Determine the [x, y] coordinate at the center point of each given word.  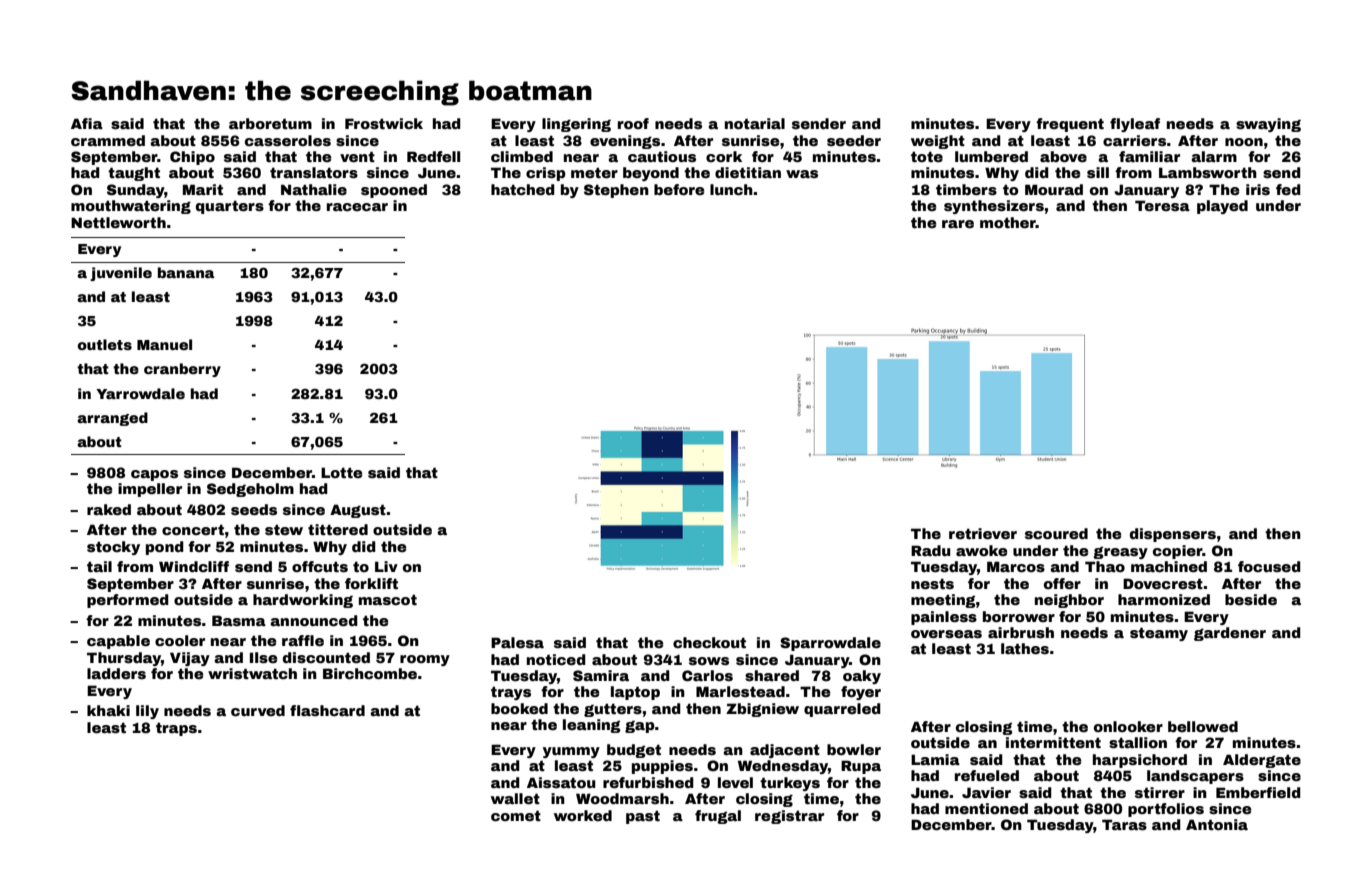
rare [958, 224]
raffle [303, 640]
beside [1251, 599]
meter [594, 173]
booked [519, 708]
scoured [1056, 533]
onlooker [1128, 726]
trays [511, 693]
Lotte [342, 472]
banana [186, 272]
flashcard [327, 710]
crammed [108, 140]
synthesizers [994, 207]
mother [1008, 222]
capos [154, 475]
